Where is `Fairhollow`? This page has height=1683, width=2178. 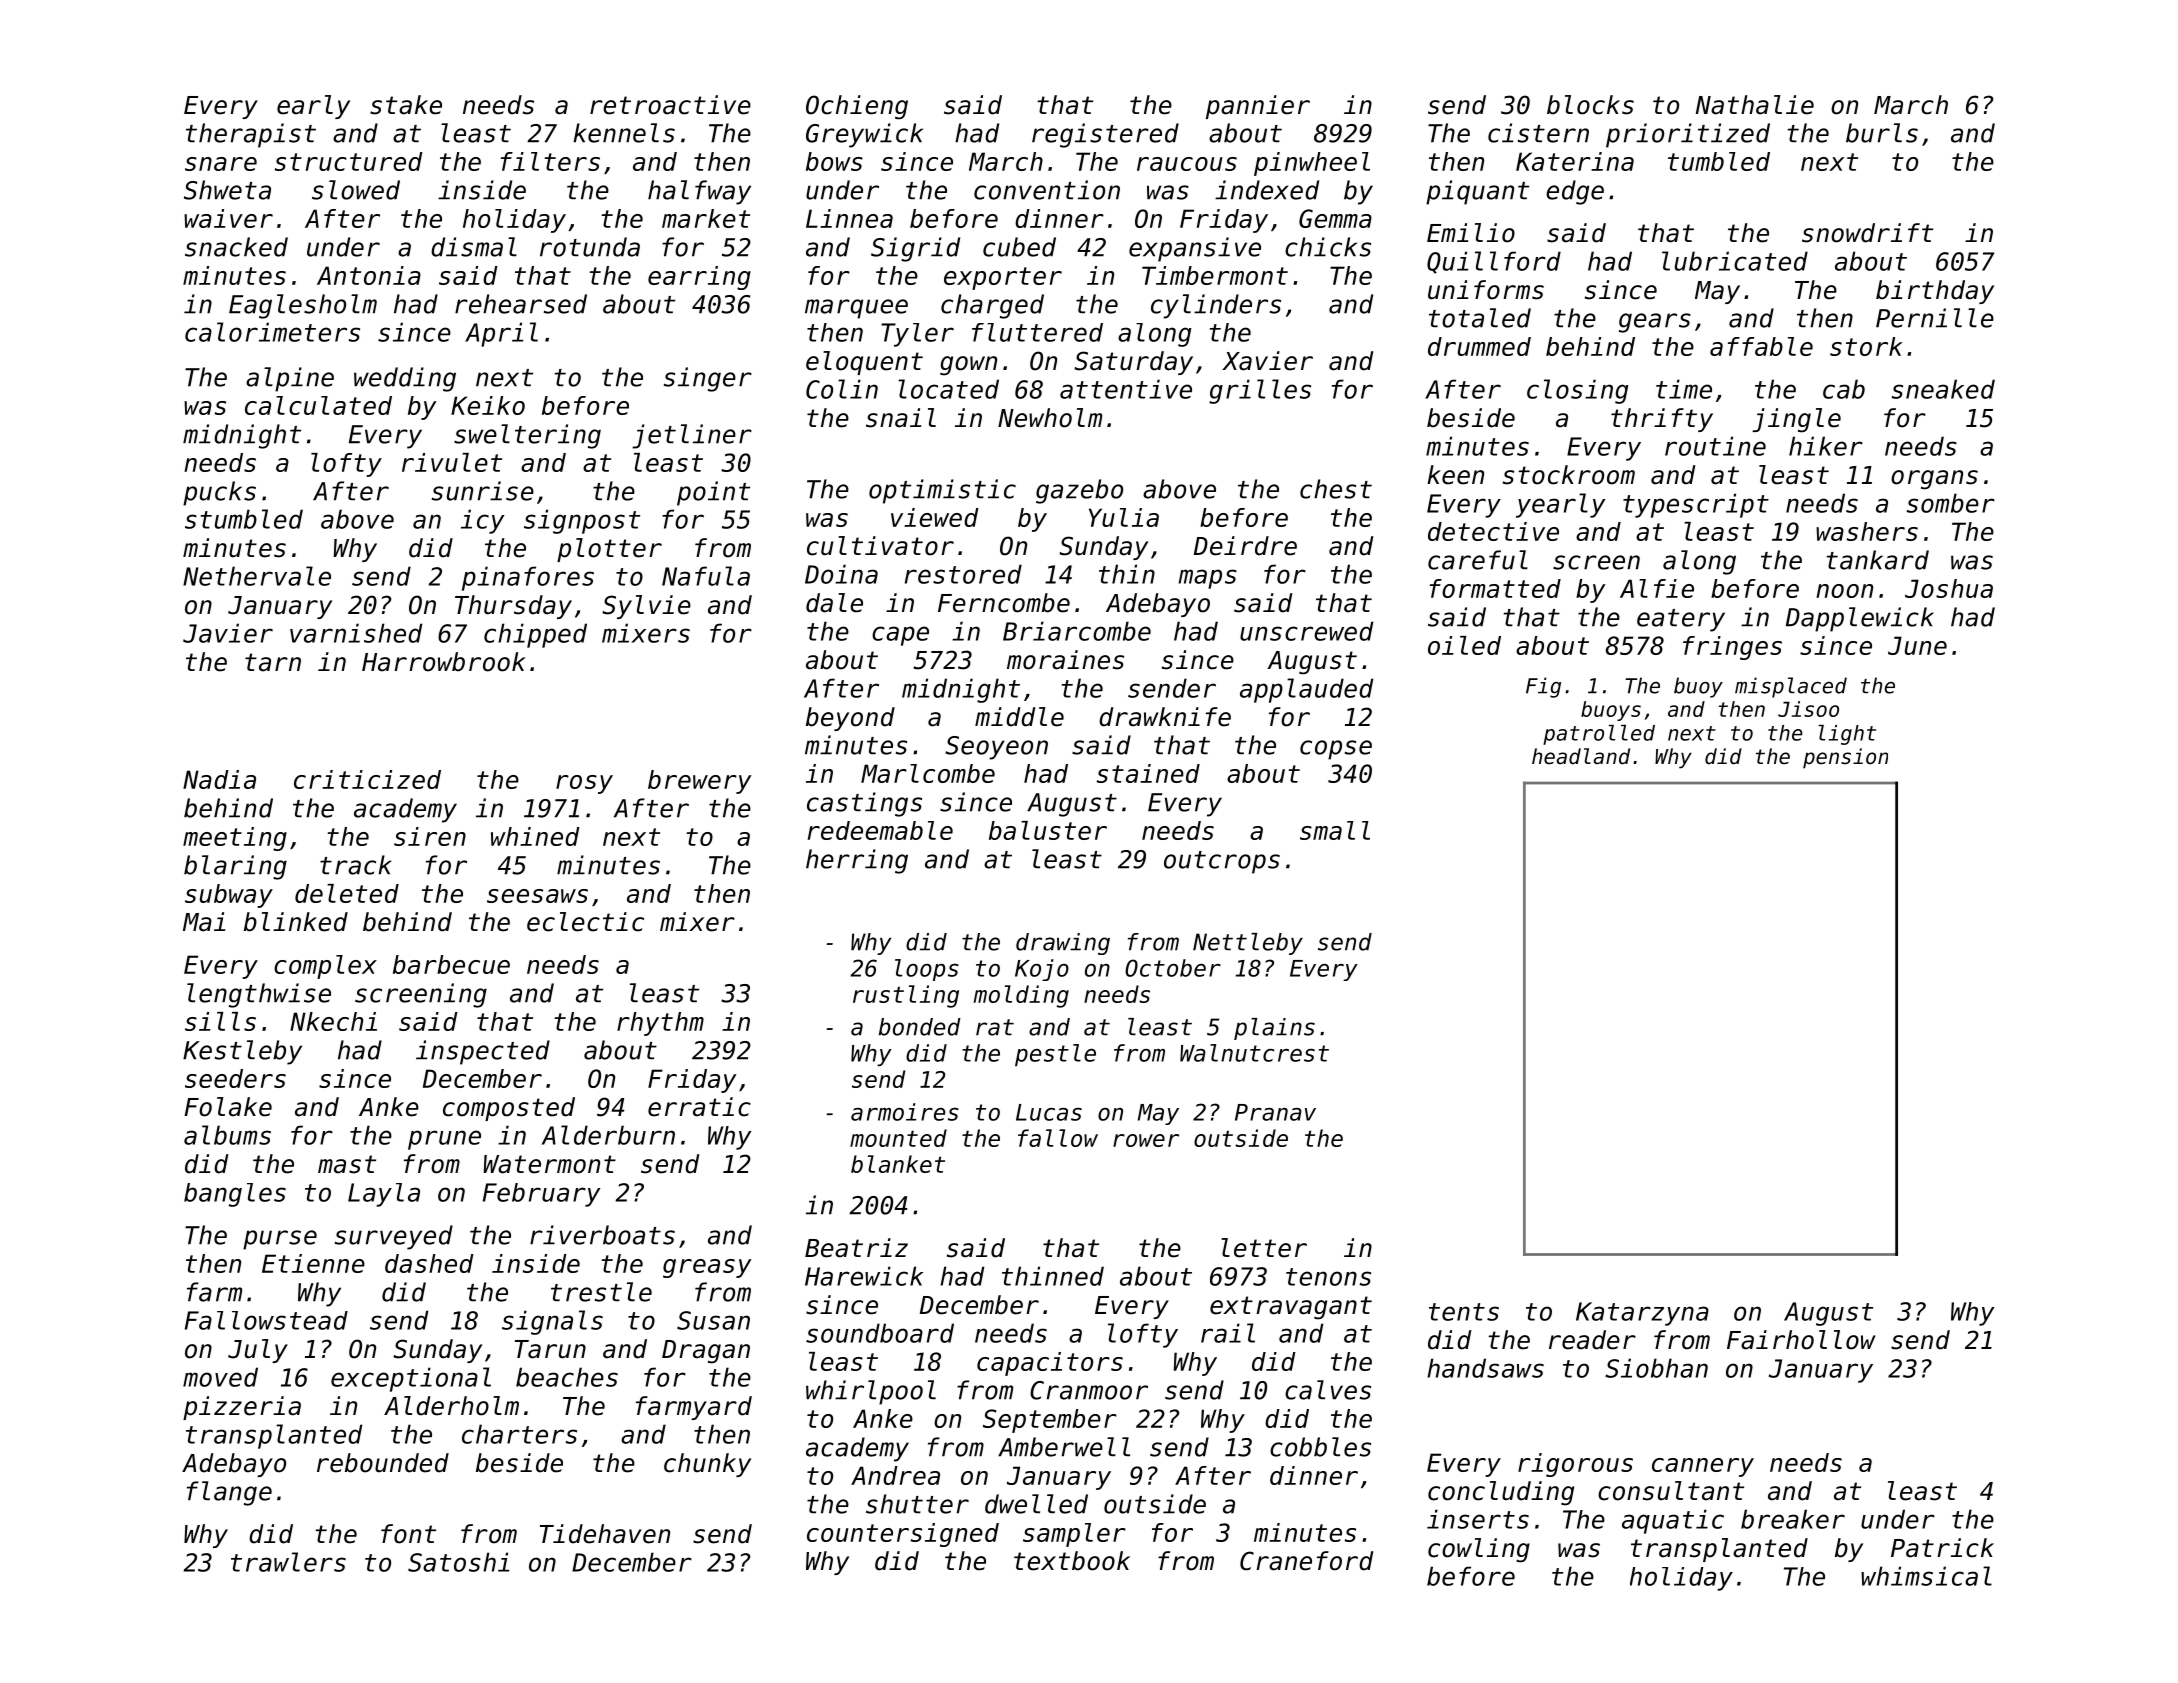 Fairhollow is located at coordinates (1801, 1340).
